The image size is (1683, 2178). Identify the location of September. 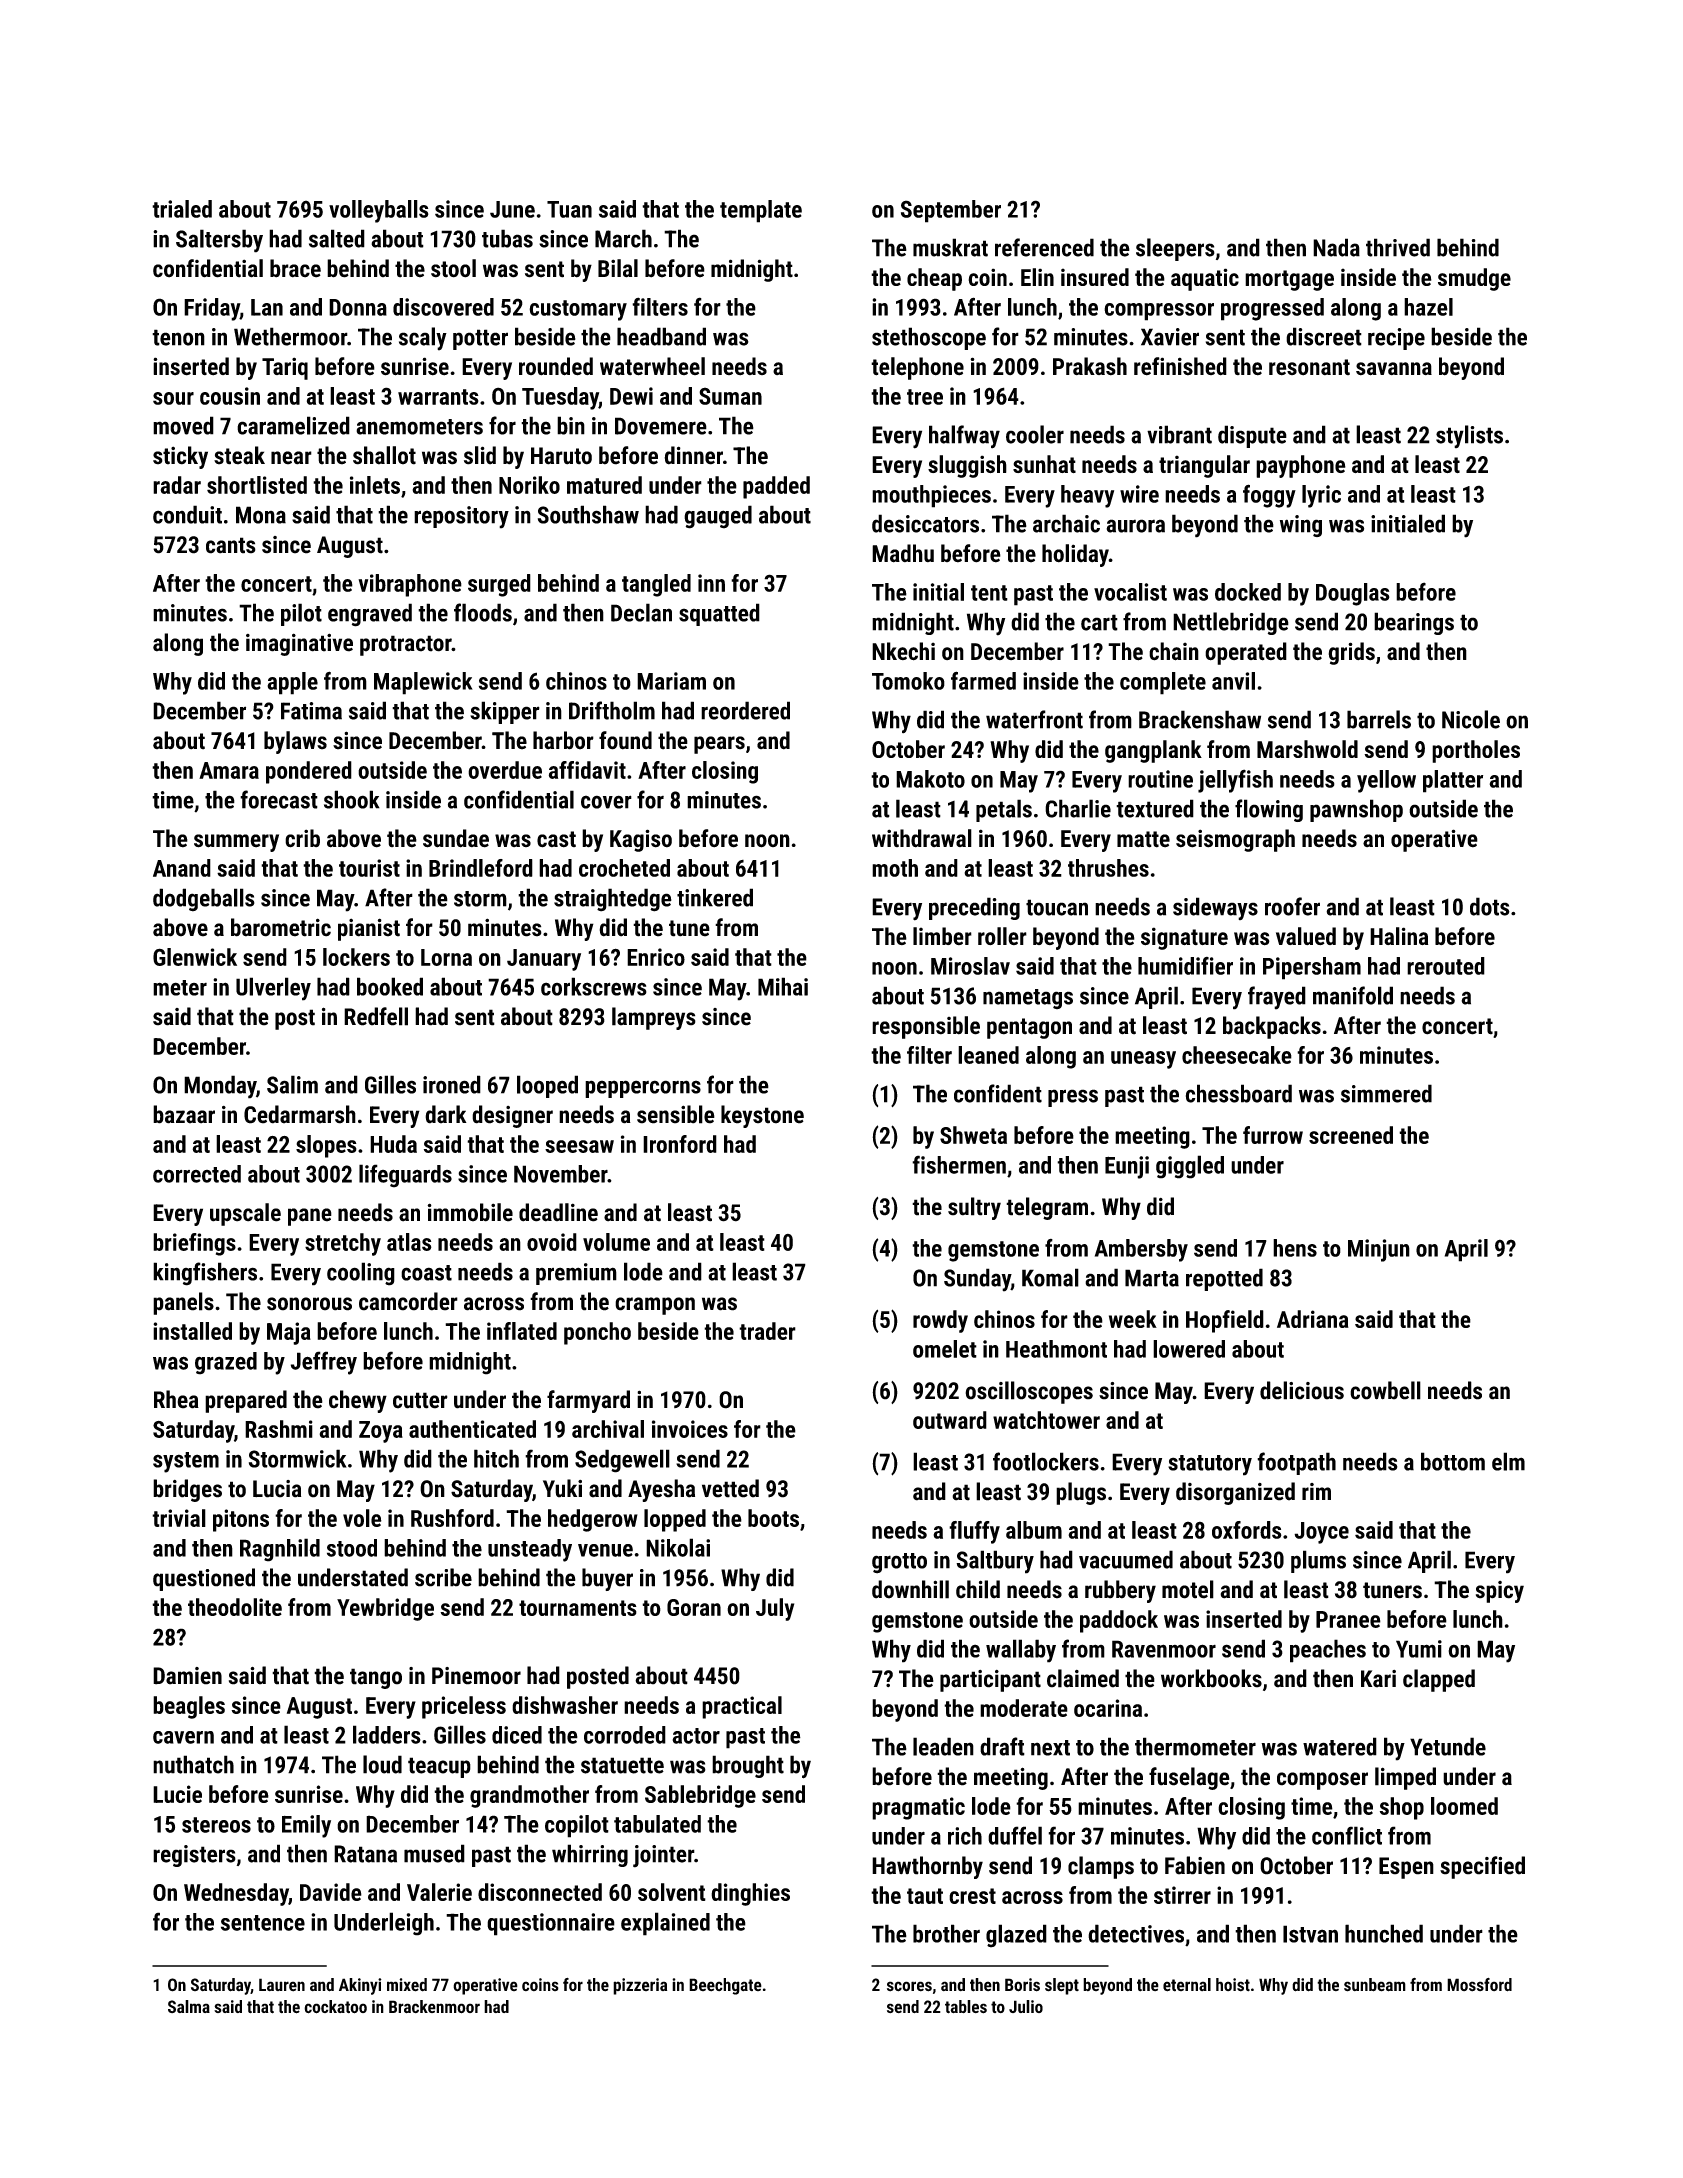
(951, 211).
